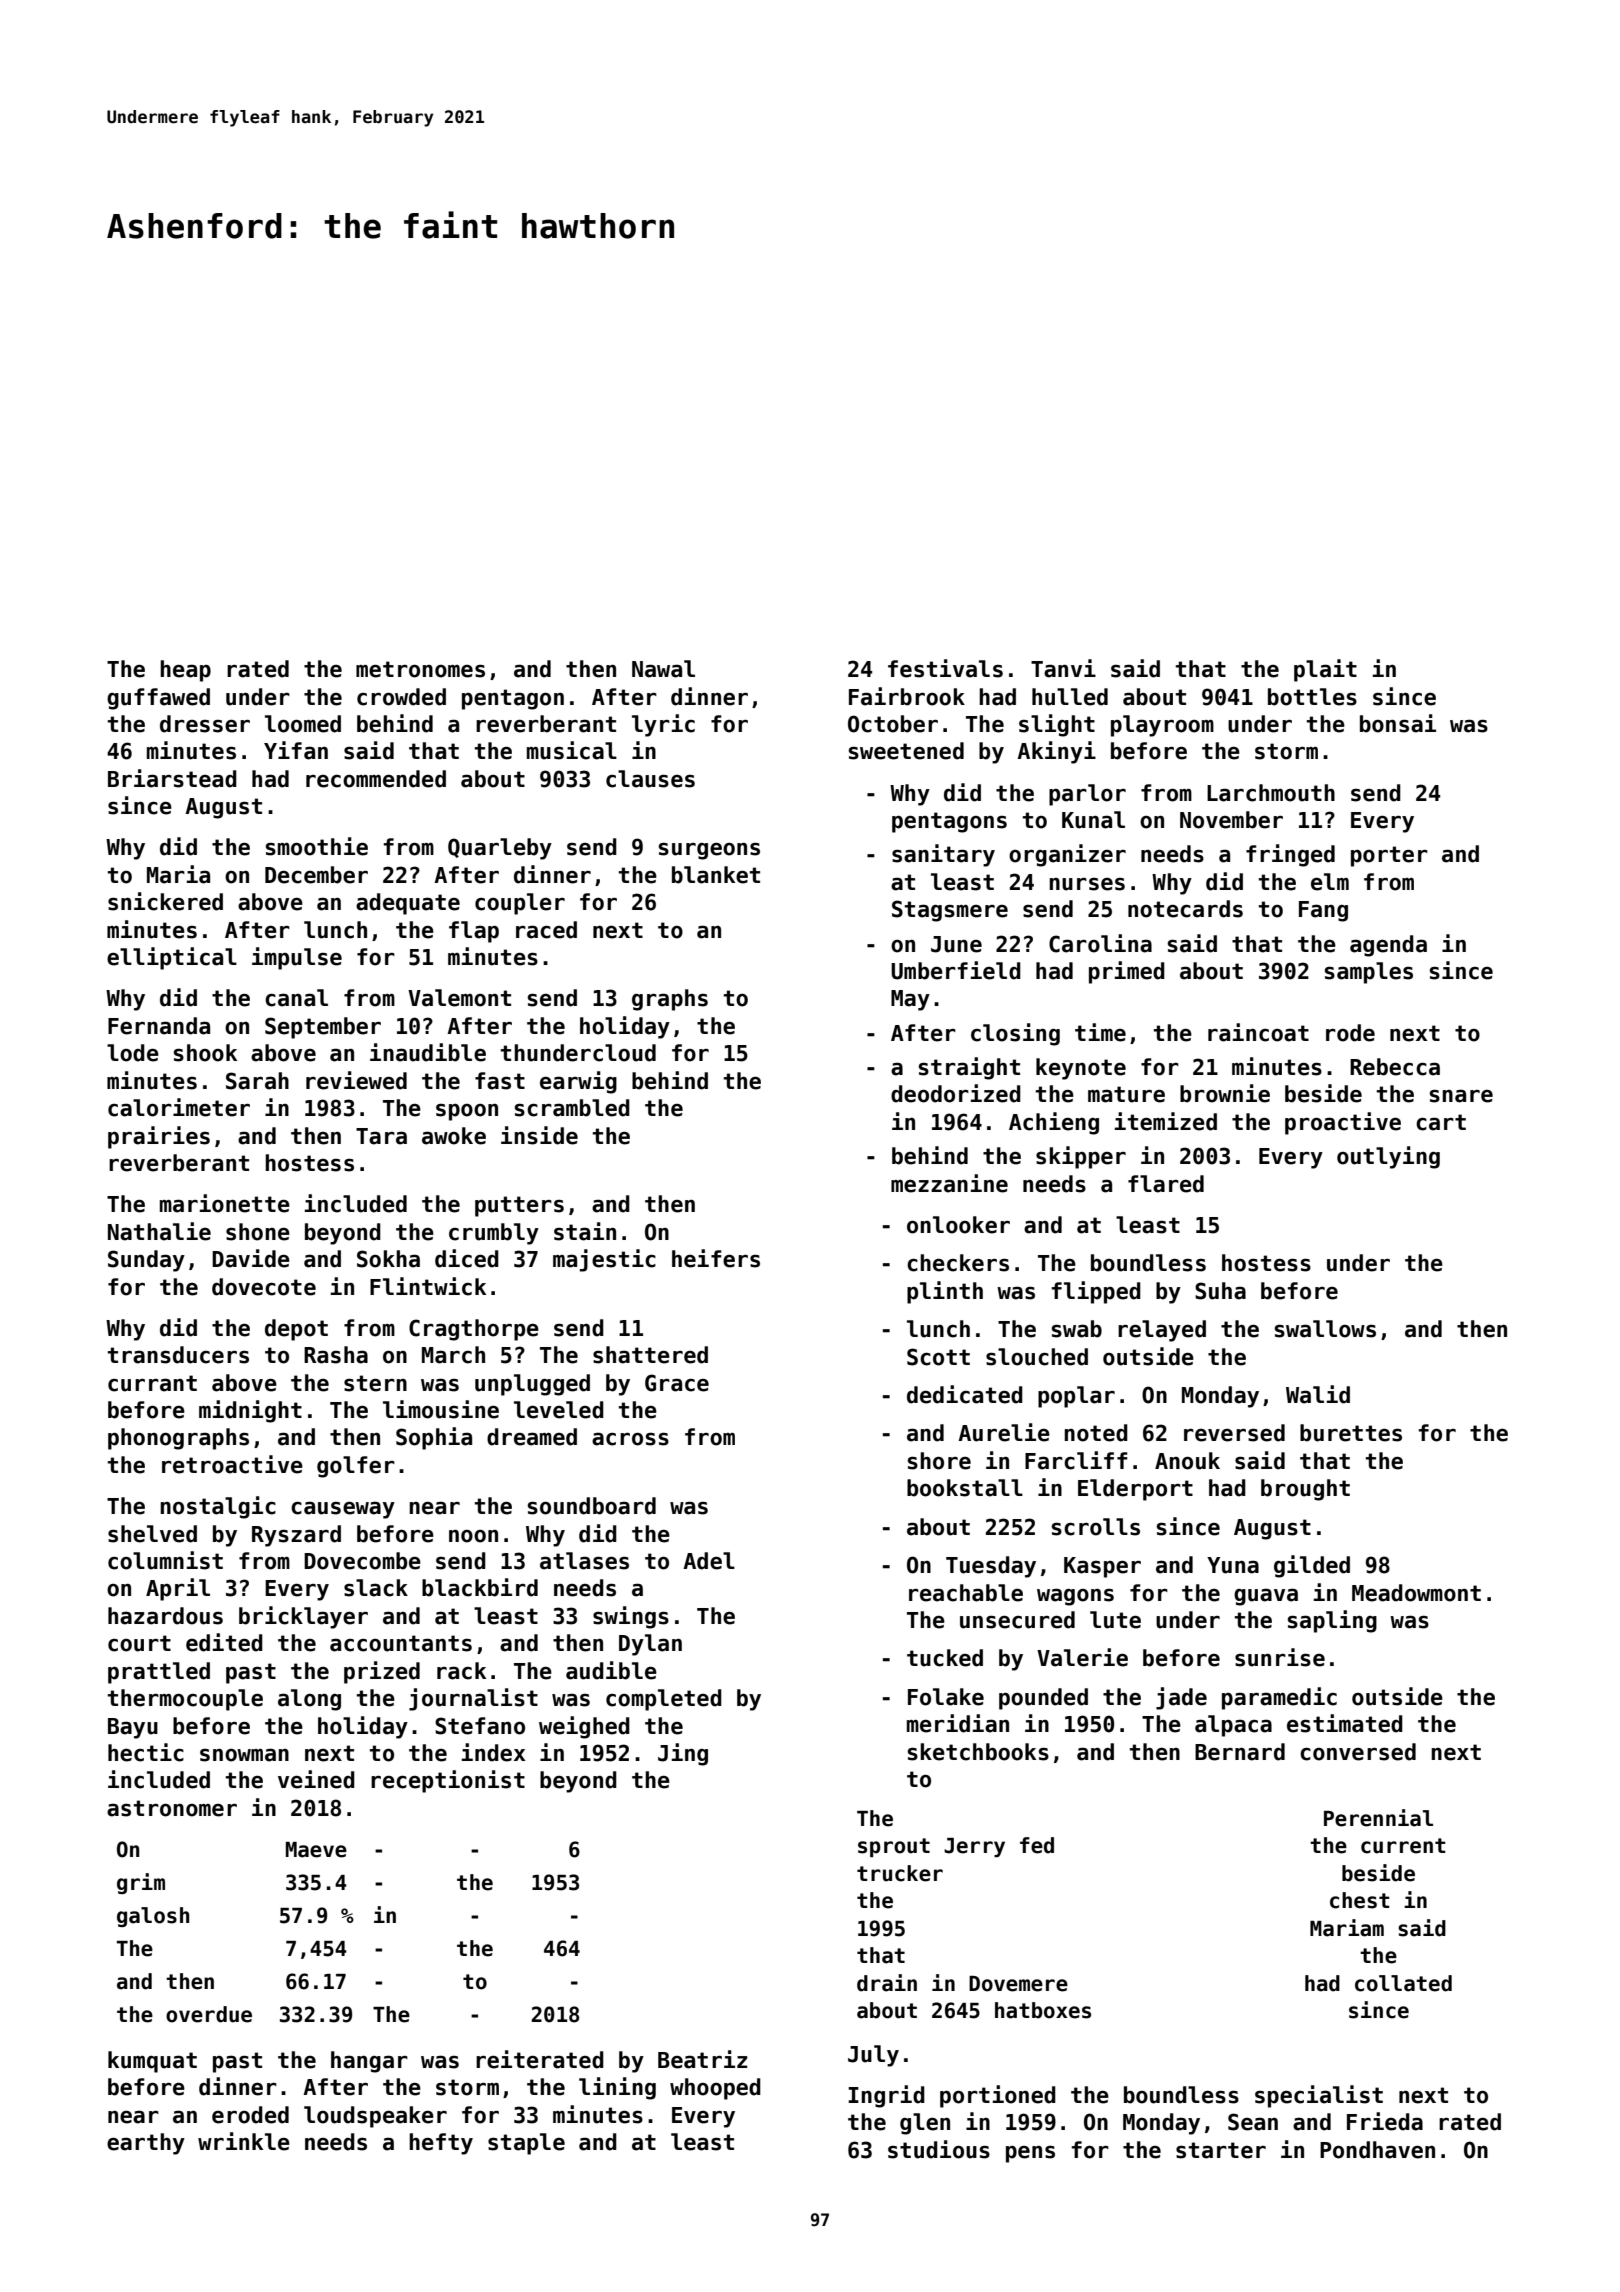 The width and height of the screenshot is (1620, 2292). What do you see at coordinates (1325, 1329) in the screenshot?
I see `swallows` at bounding box center [1325, 1329].
